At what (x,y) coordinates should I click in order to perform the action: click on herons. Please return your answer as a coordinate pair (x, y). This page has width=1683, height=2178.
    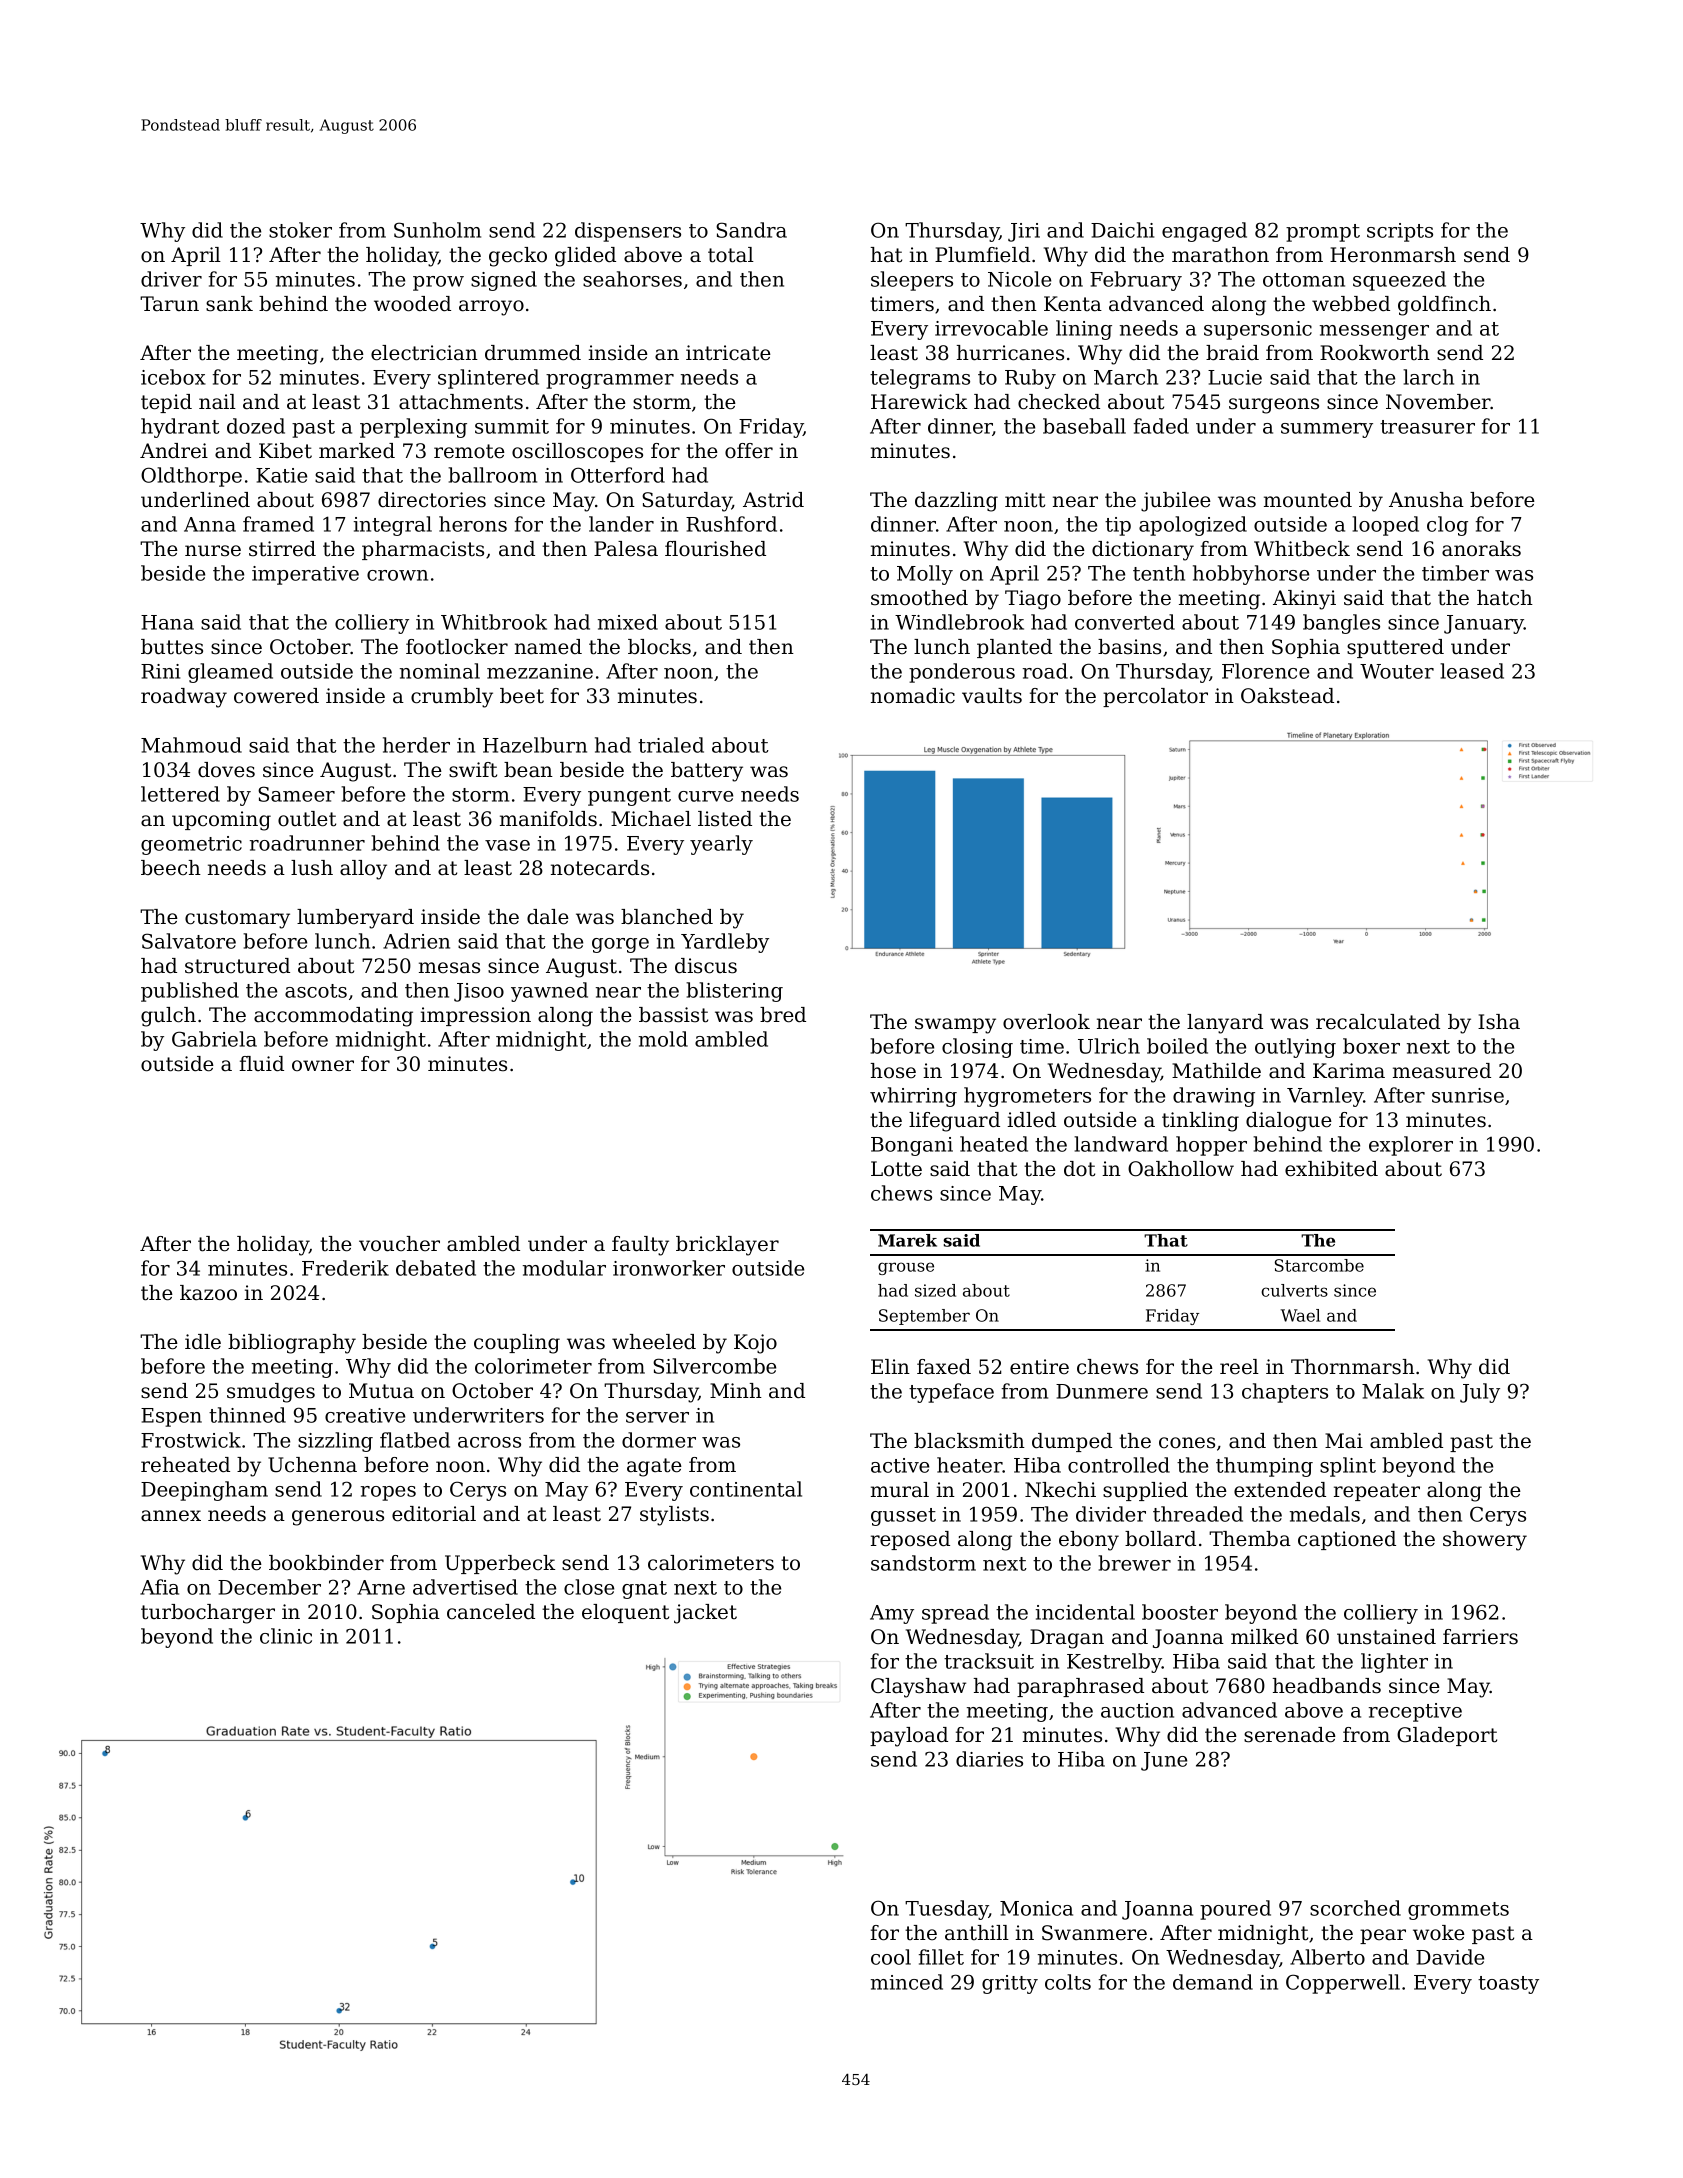
    Looking at the image, I should click on (473, 524).
